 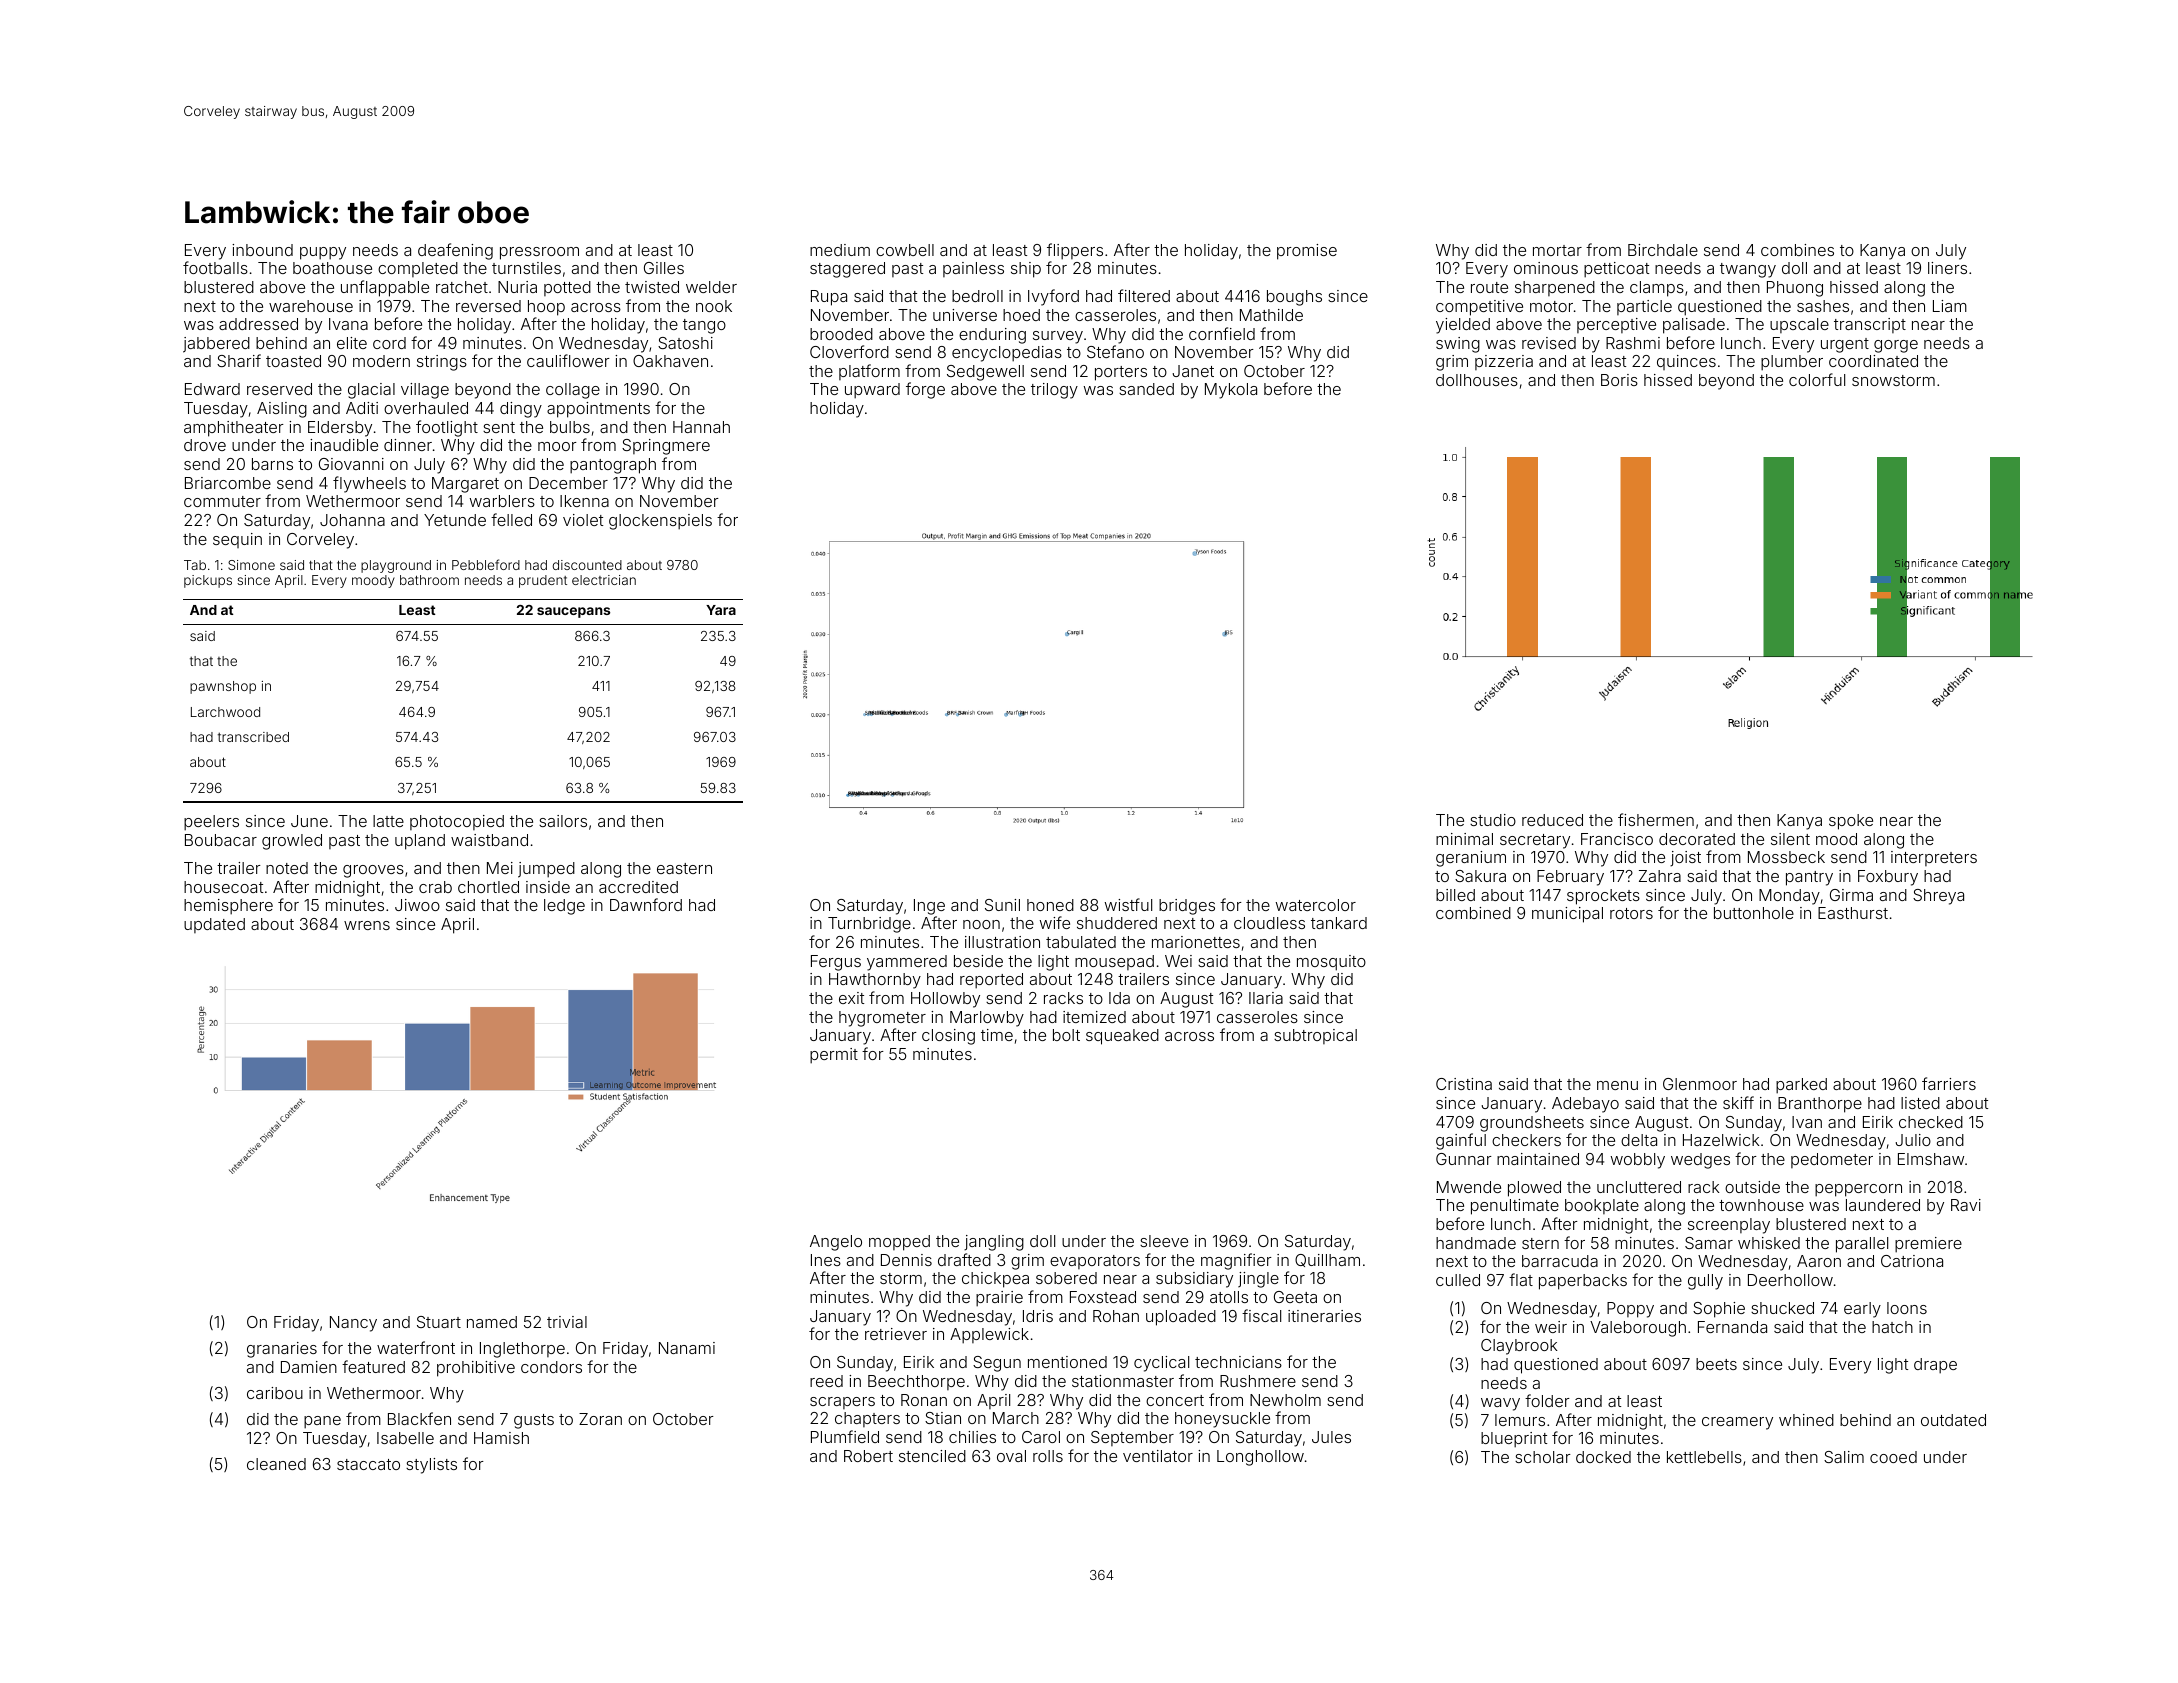 I want to click on Zoran, so click(x=600, y=1419).
